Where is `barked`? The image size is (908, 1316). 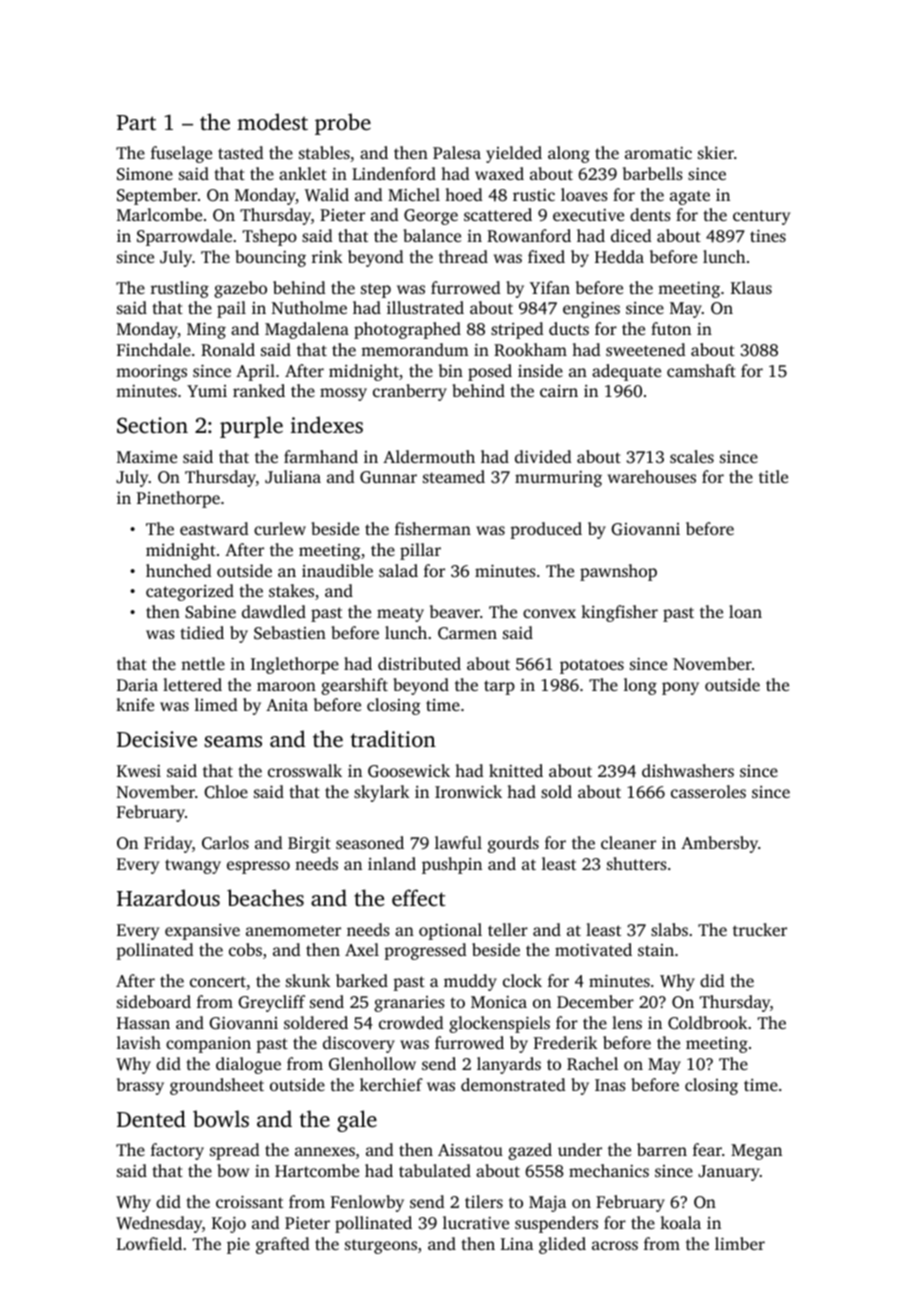
barked is located at coordinates (362, 980).
